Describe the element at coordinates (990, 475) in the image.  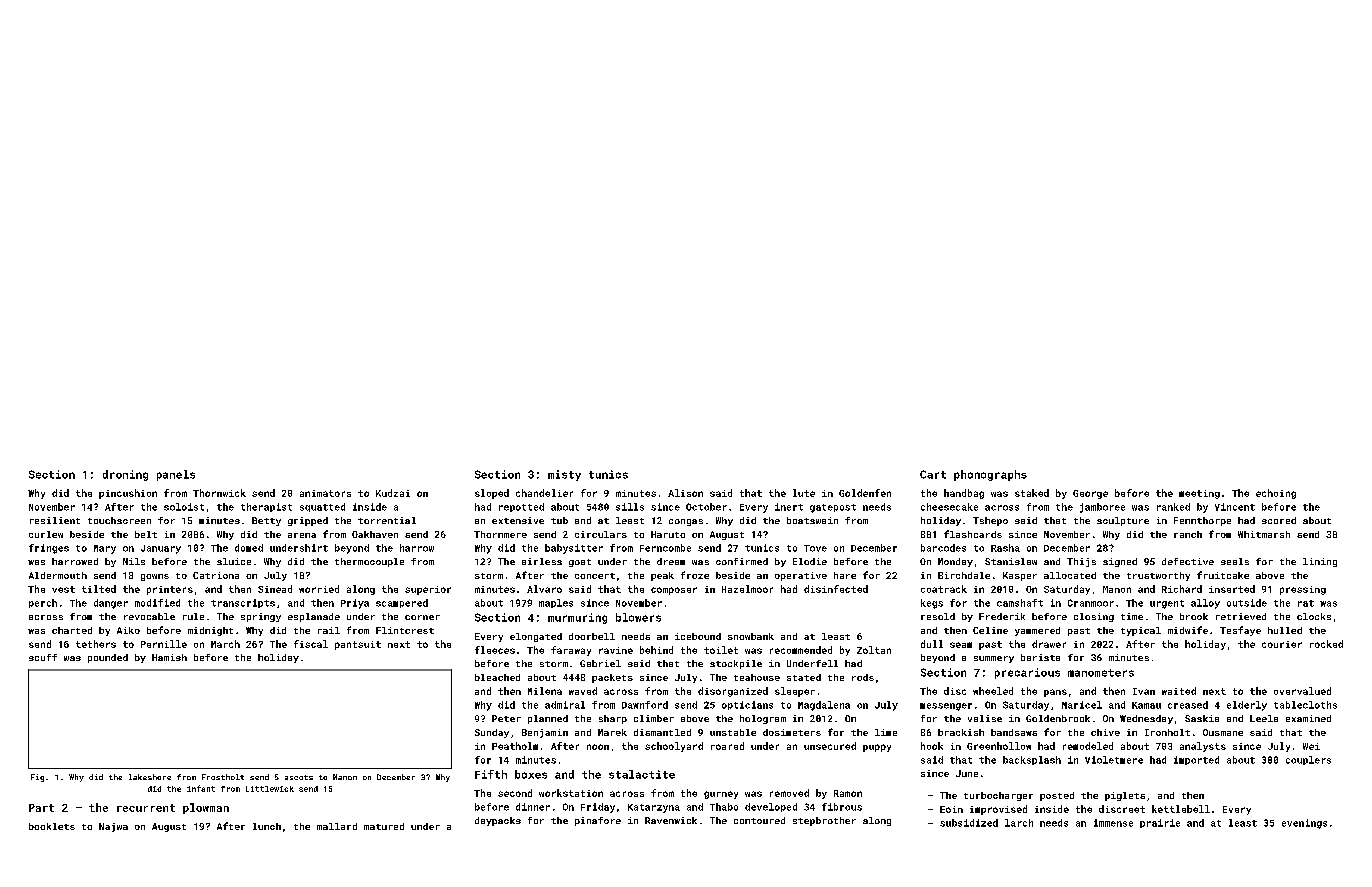
I see `phonographs` at that location.
